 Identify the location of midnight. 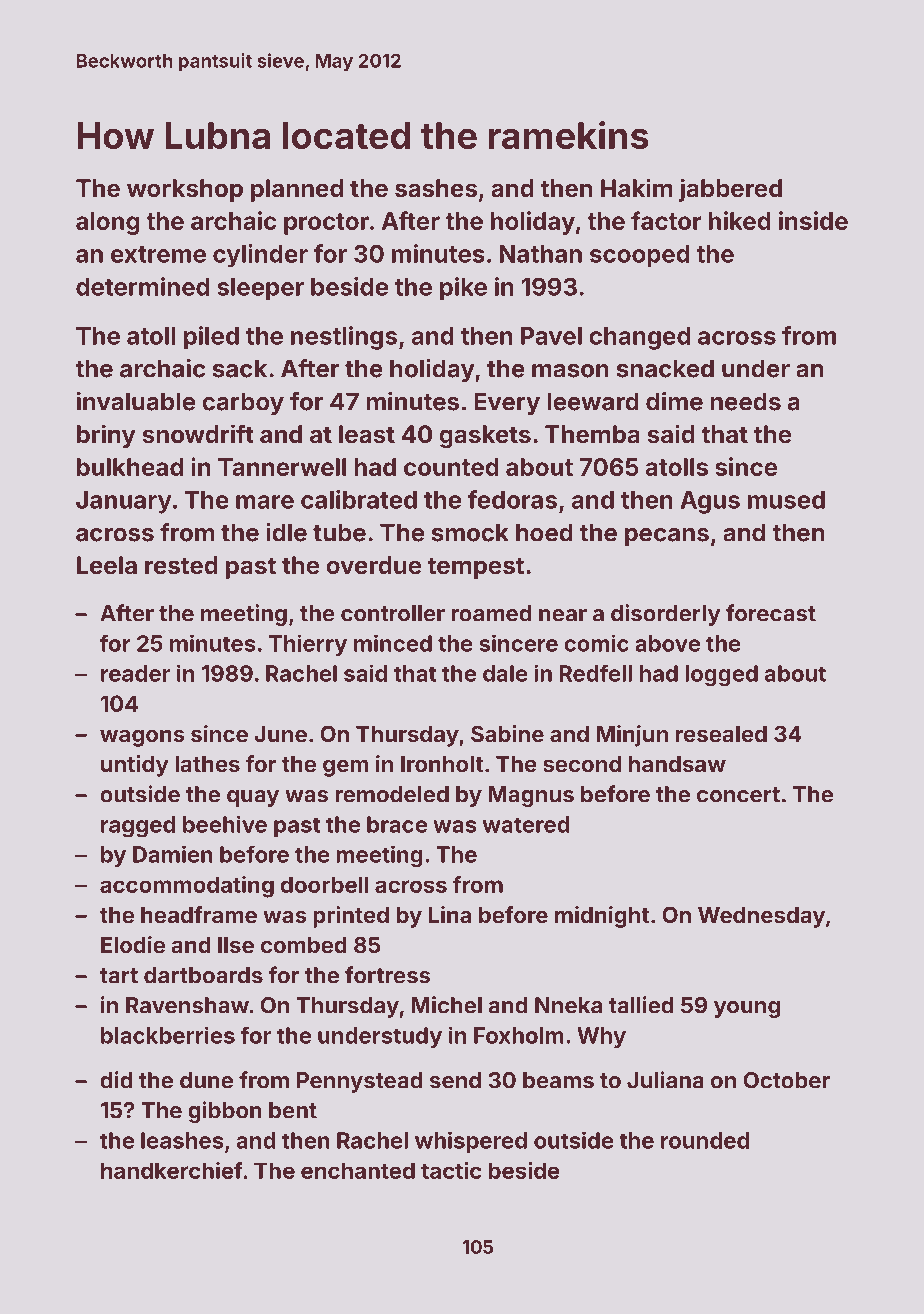
(602, 917).
